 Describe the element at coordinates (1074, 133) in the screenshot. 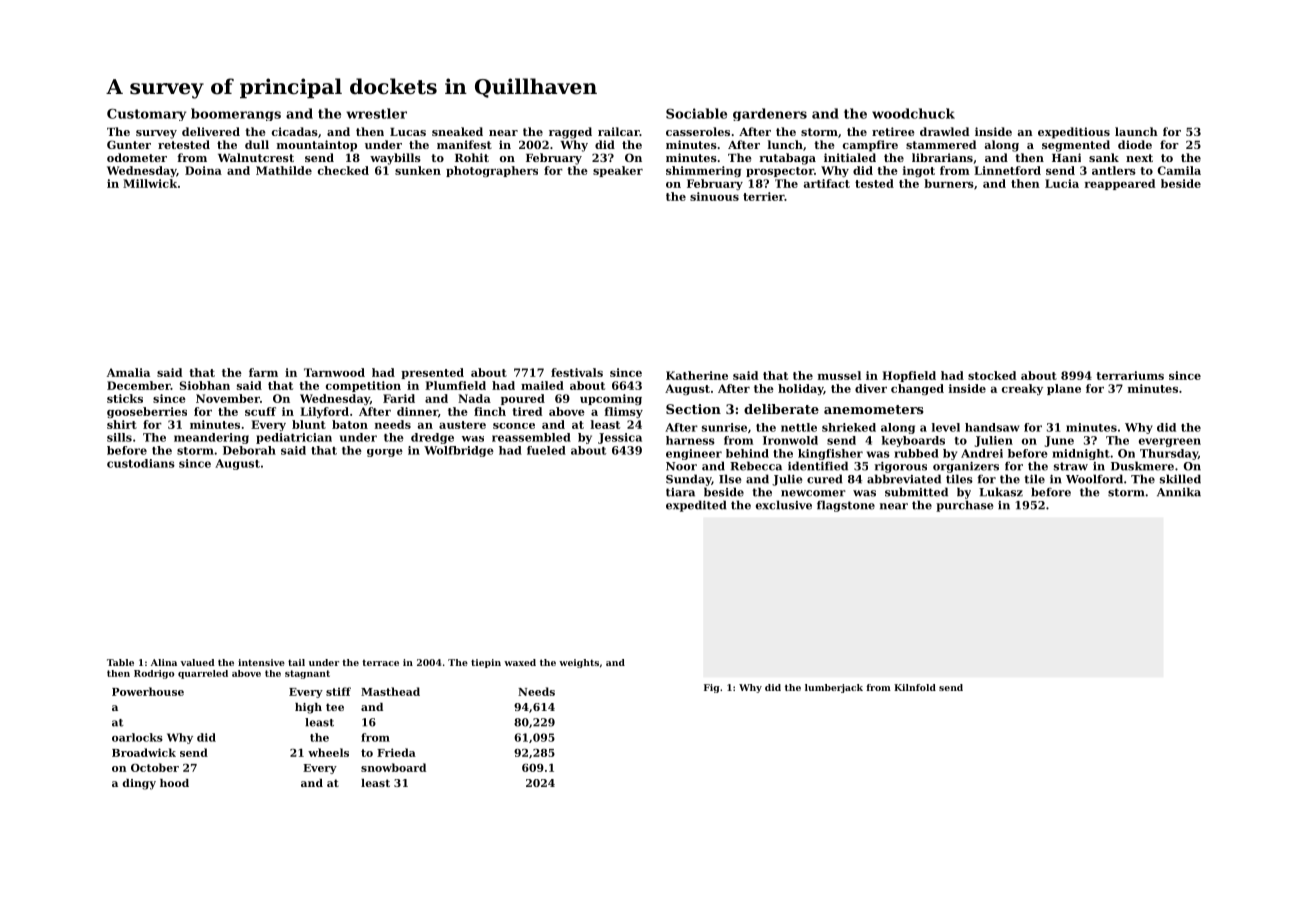

I see `expeditious` at that location.
